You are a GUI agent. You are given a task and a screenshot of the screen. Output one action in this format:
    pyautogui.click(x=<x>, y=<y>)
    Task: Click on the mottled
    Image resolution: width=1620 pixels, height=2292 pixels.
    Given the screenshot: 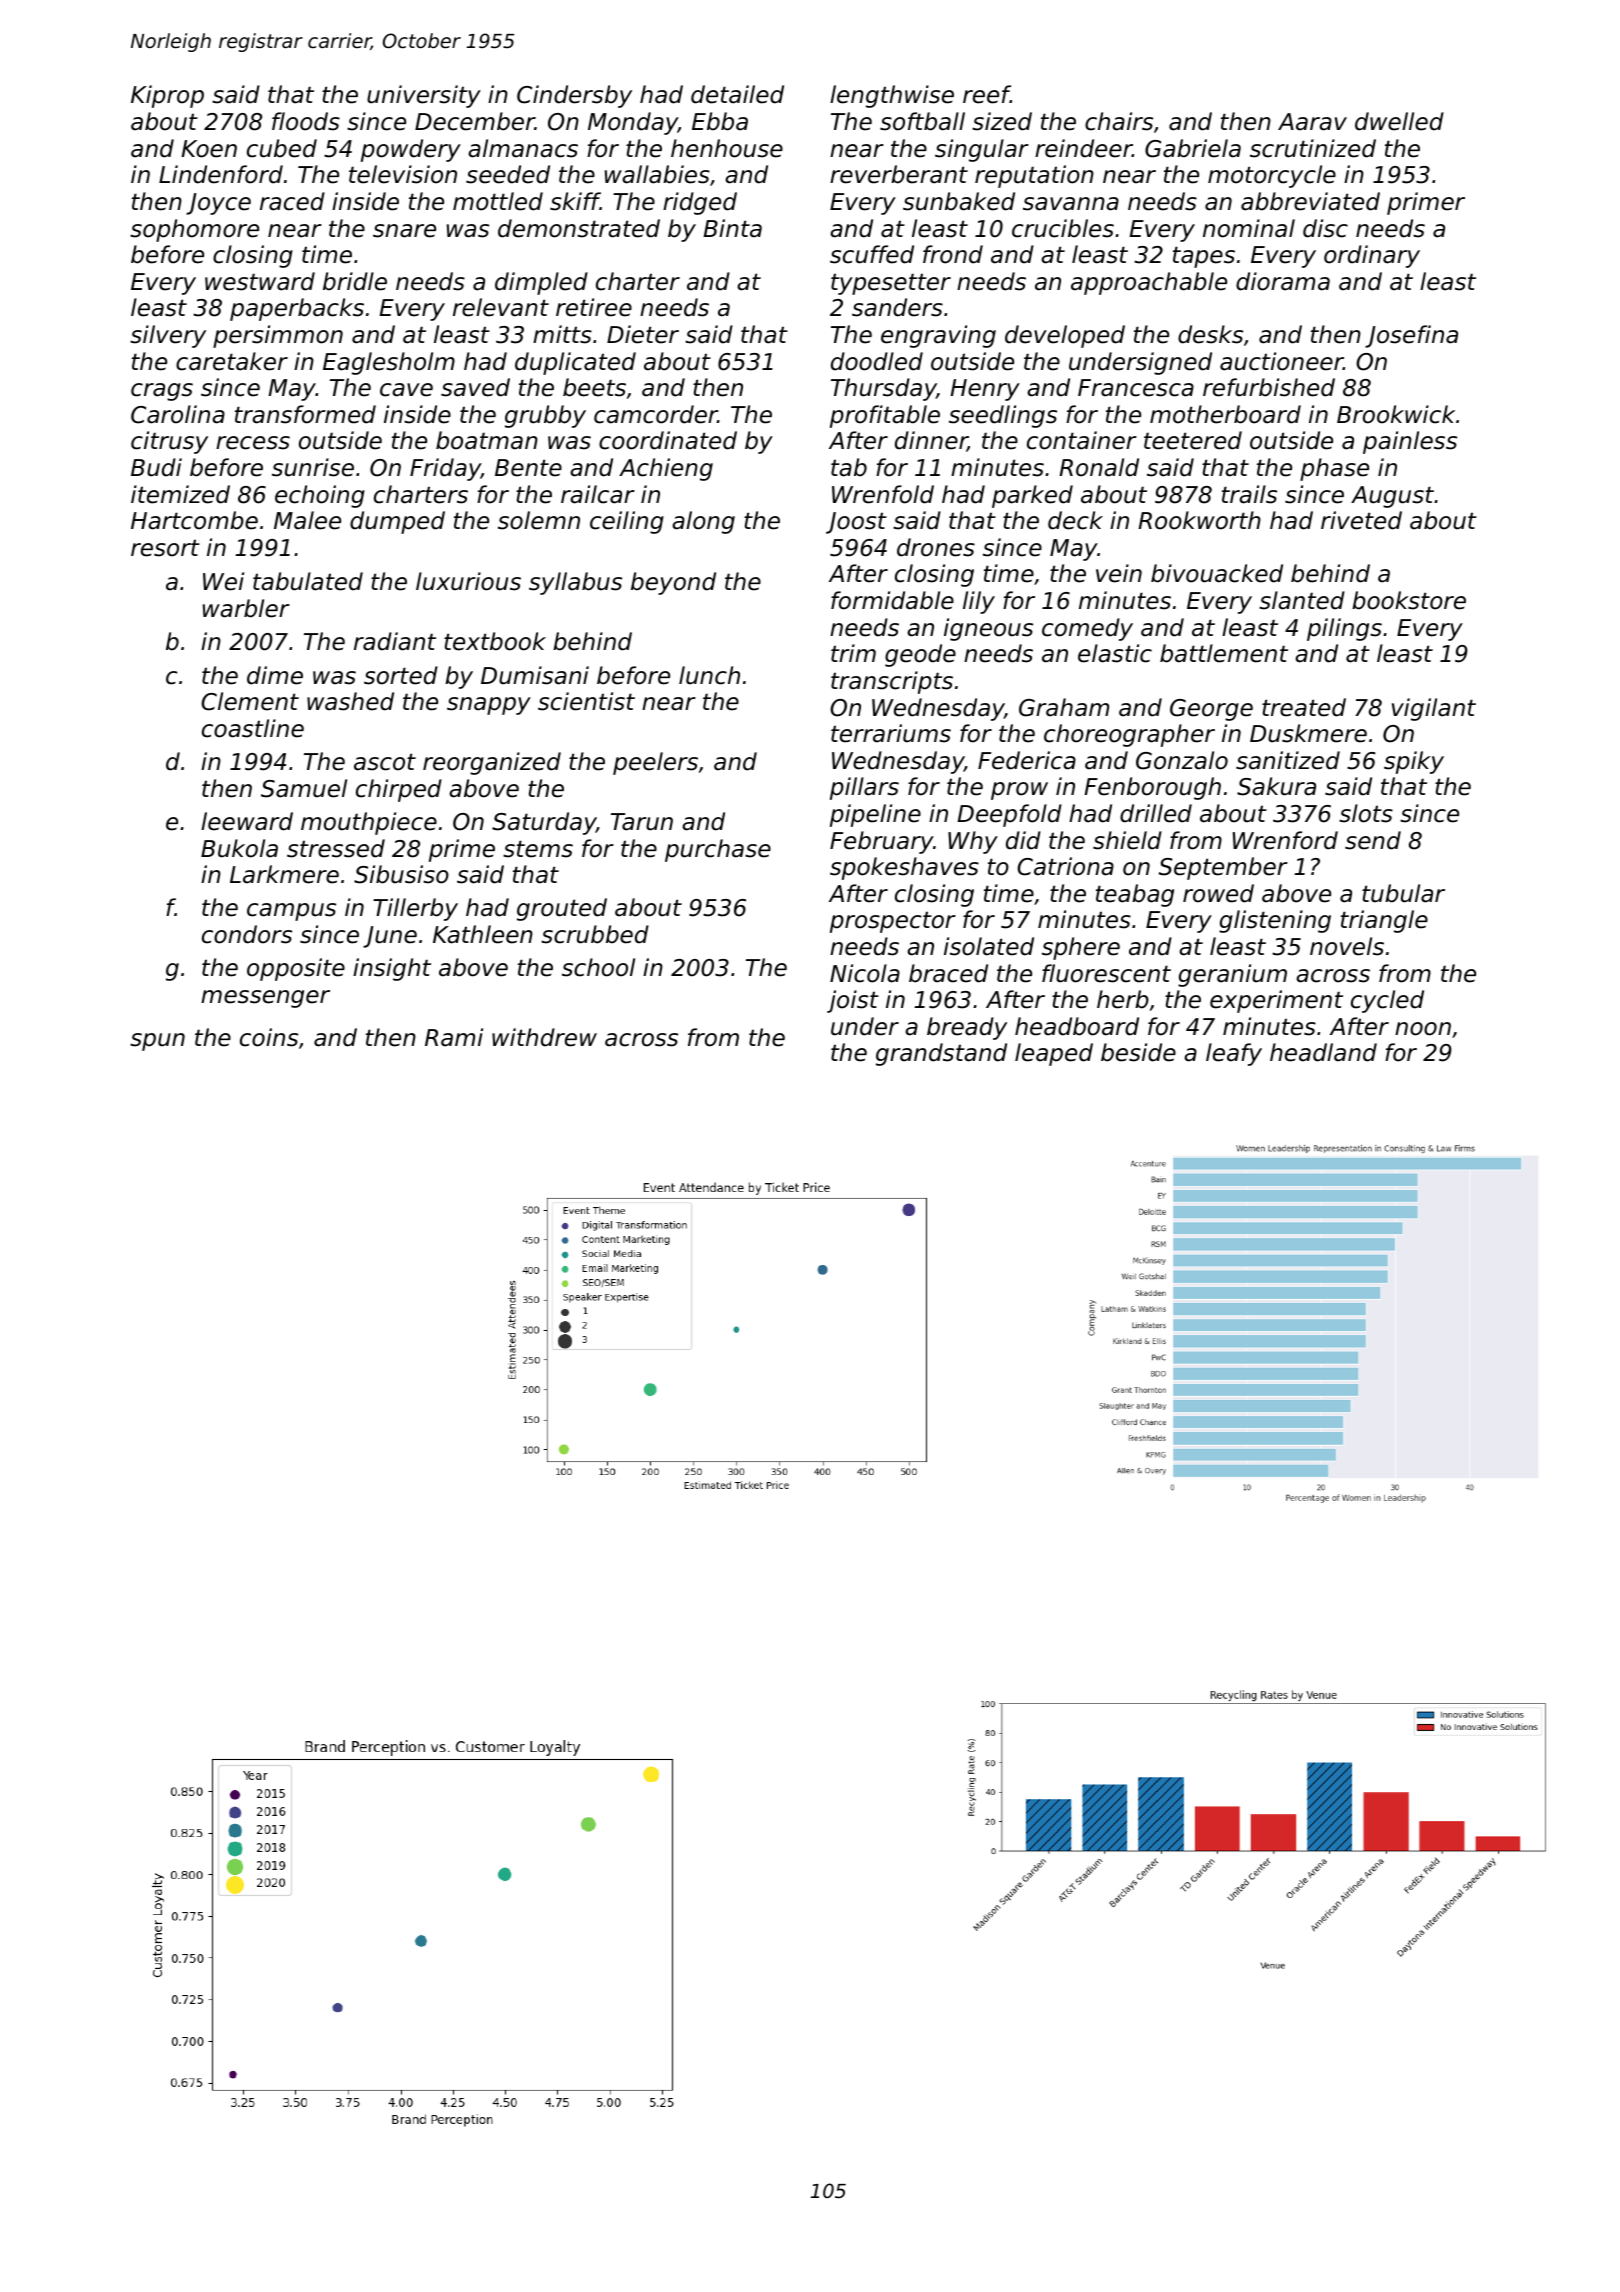 What is the action you would take?
    pyautogui.click(x=498, y=201)
